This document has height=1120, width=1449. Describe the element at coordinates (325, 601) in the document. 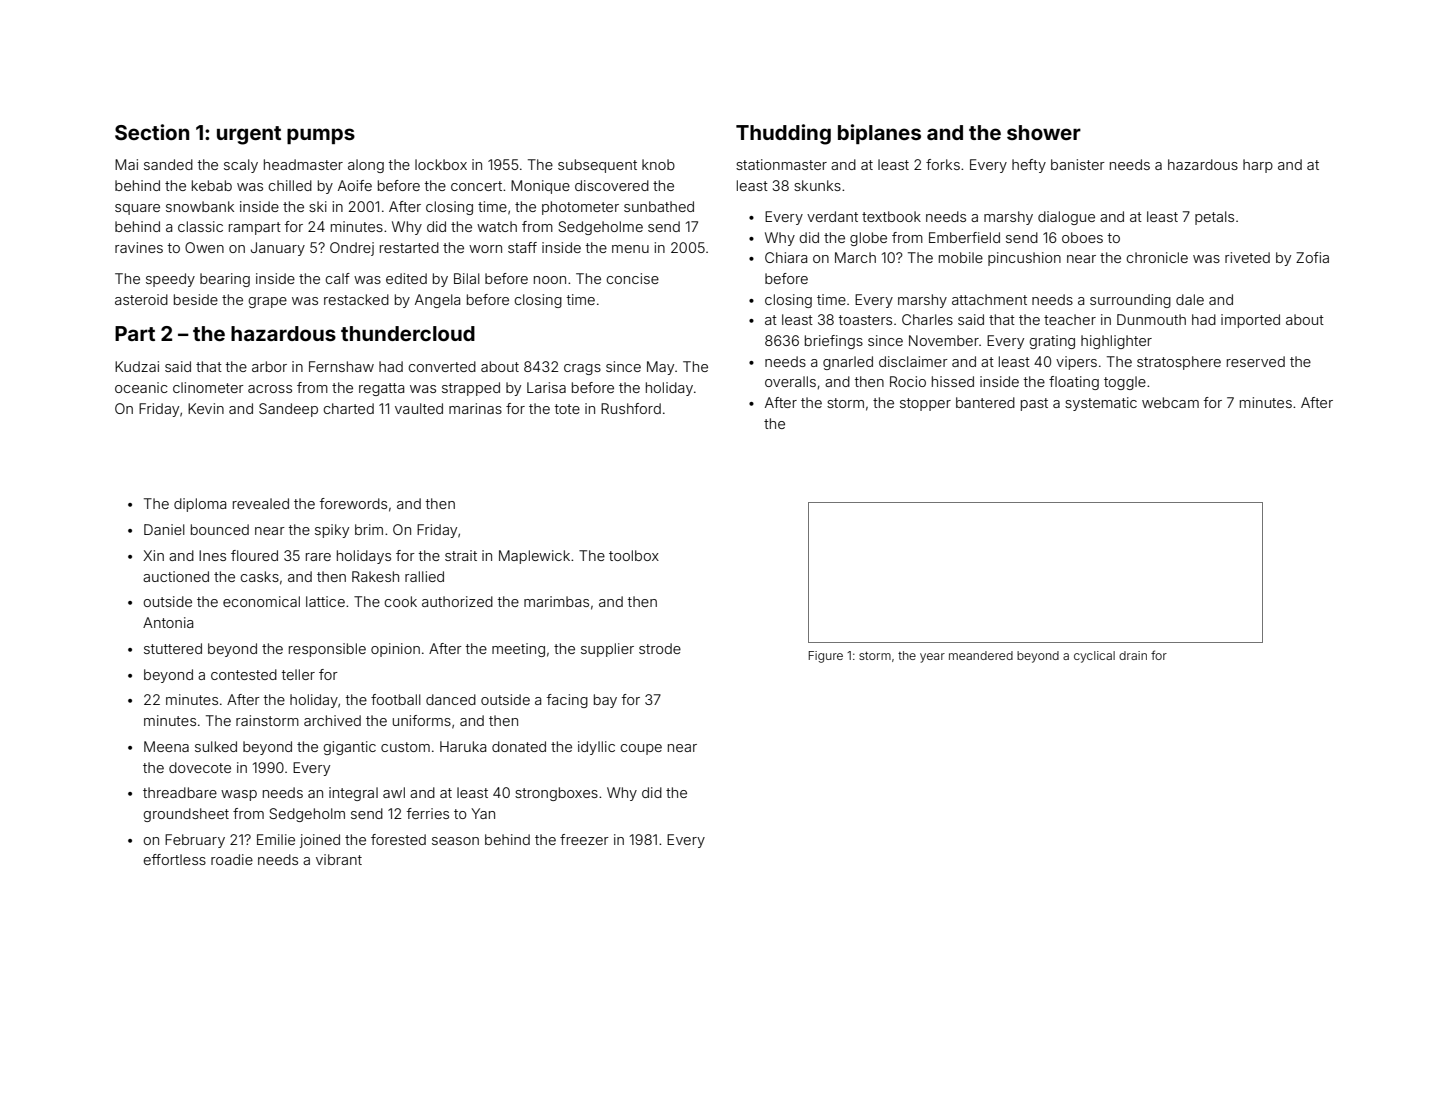

I see `lattice` at that location.
